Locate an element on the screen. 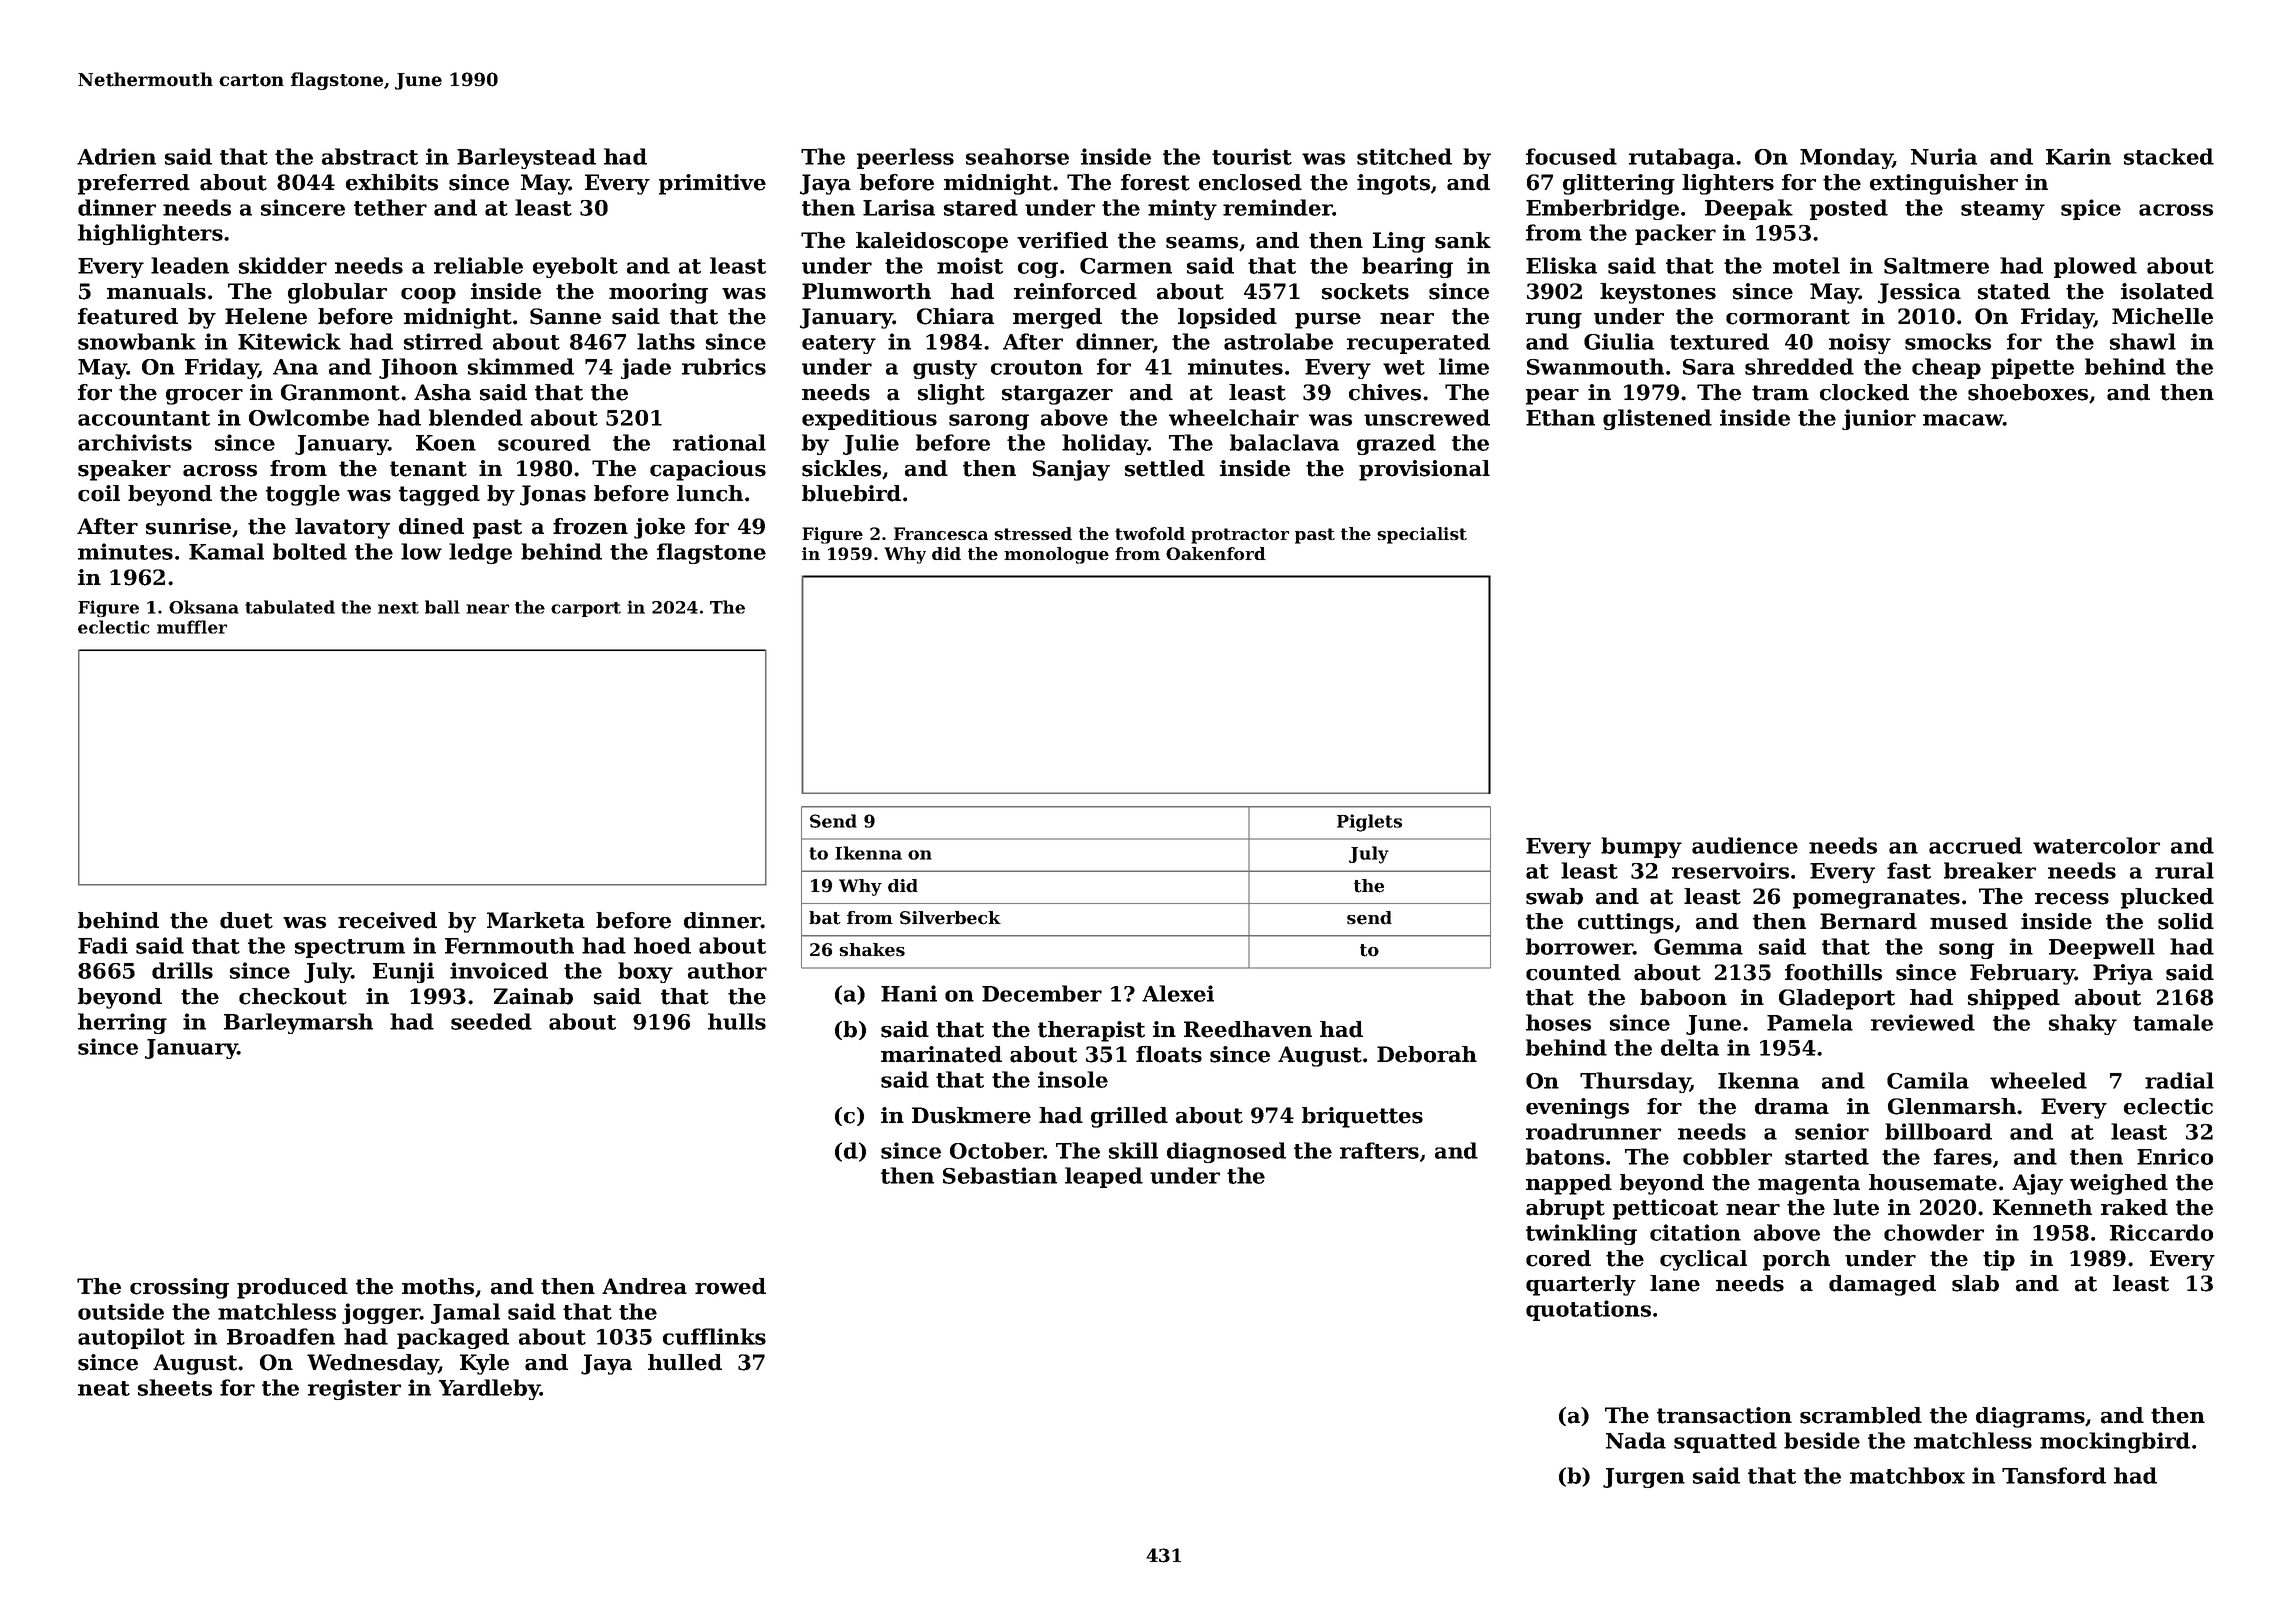 The image size is (2292, 1620). crossing is located at coordinates (179, 1288).
